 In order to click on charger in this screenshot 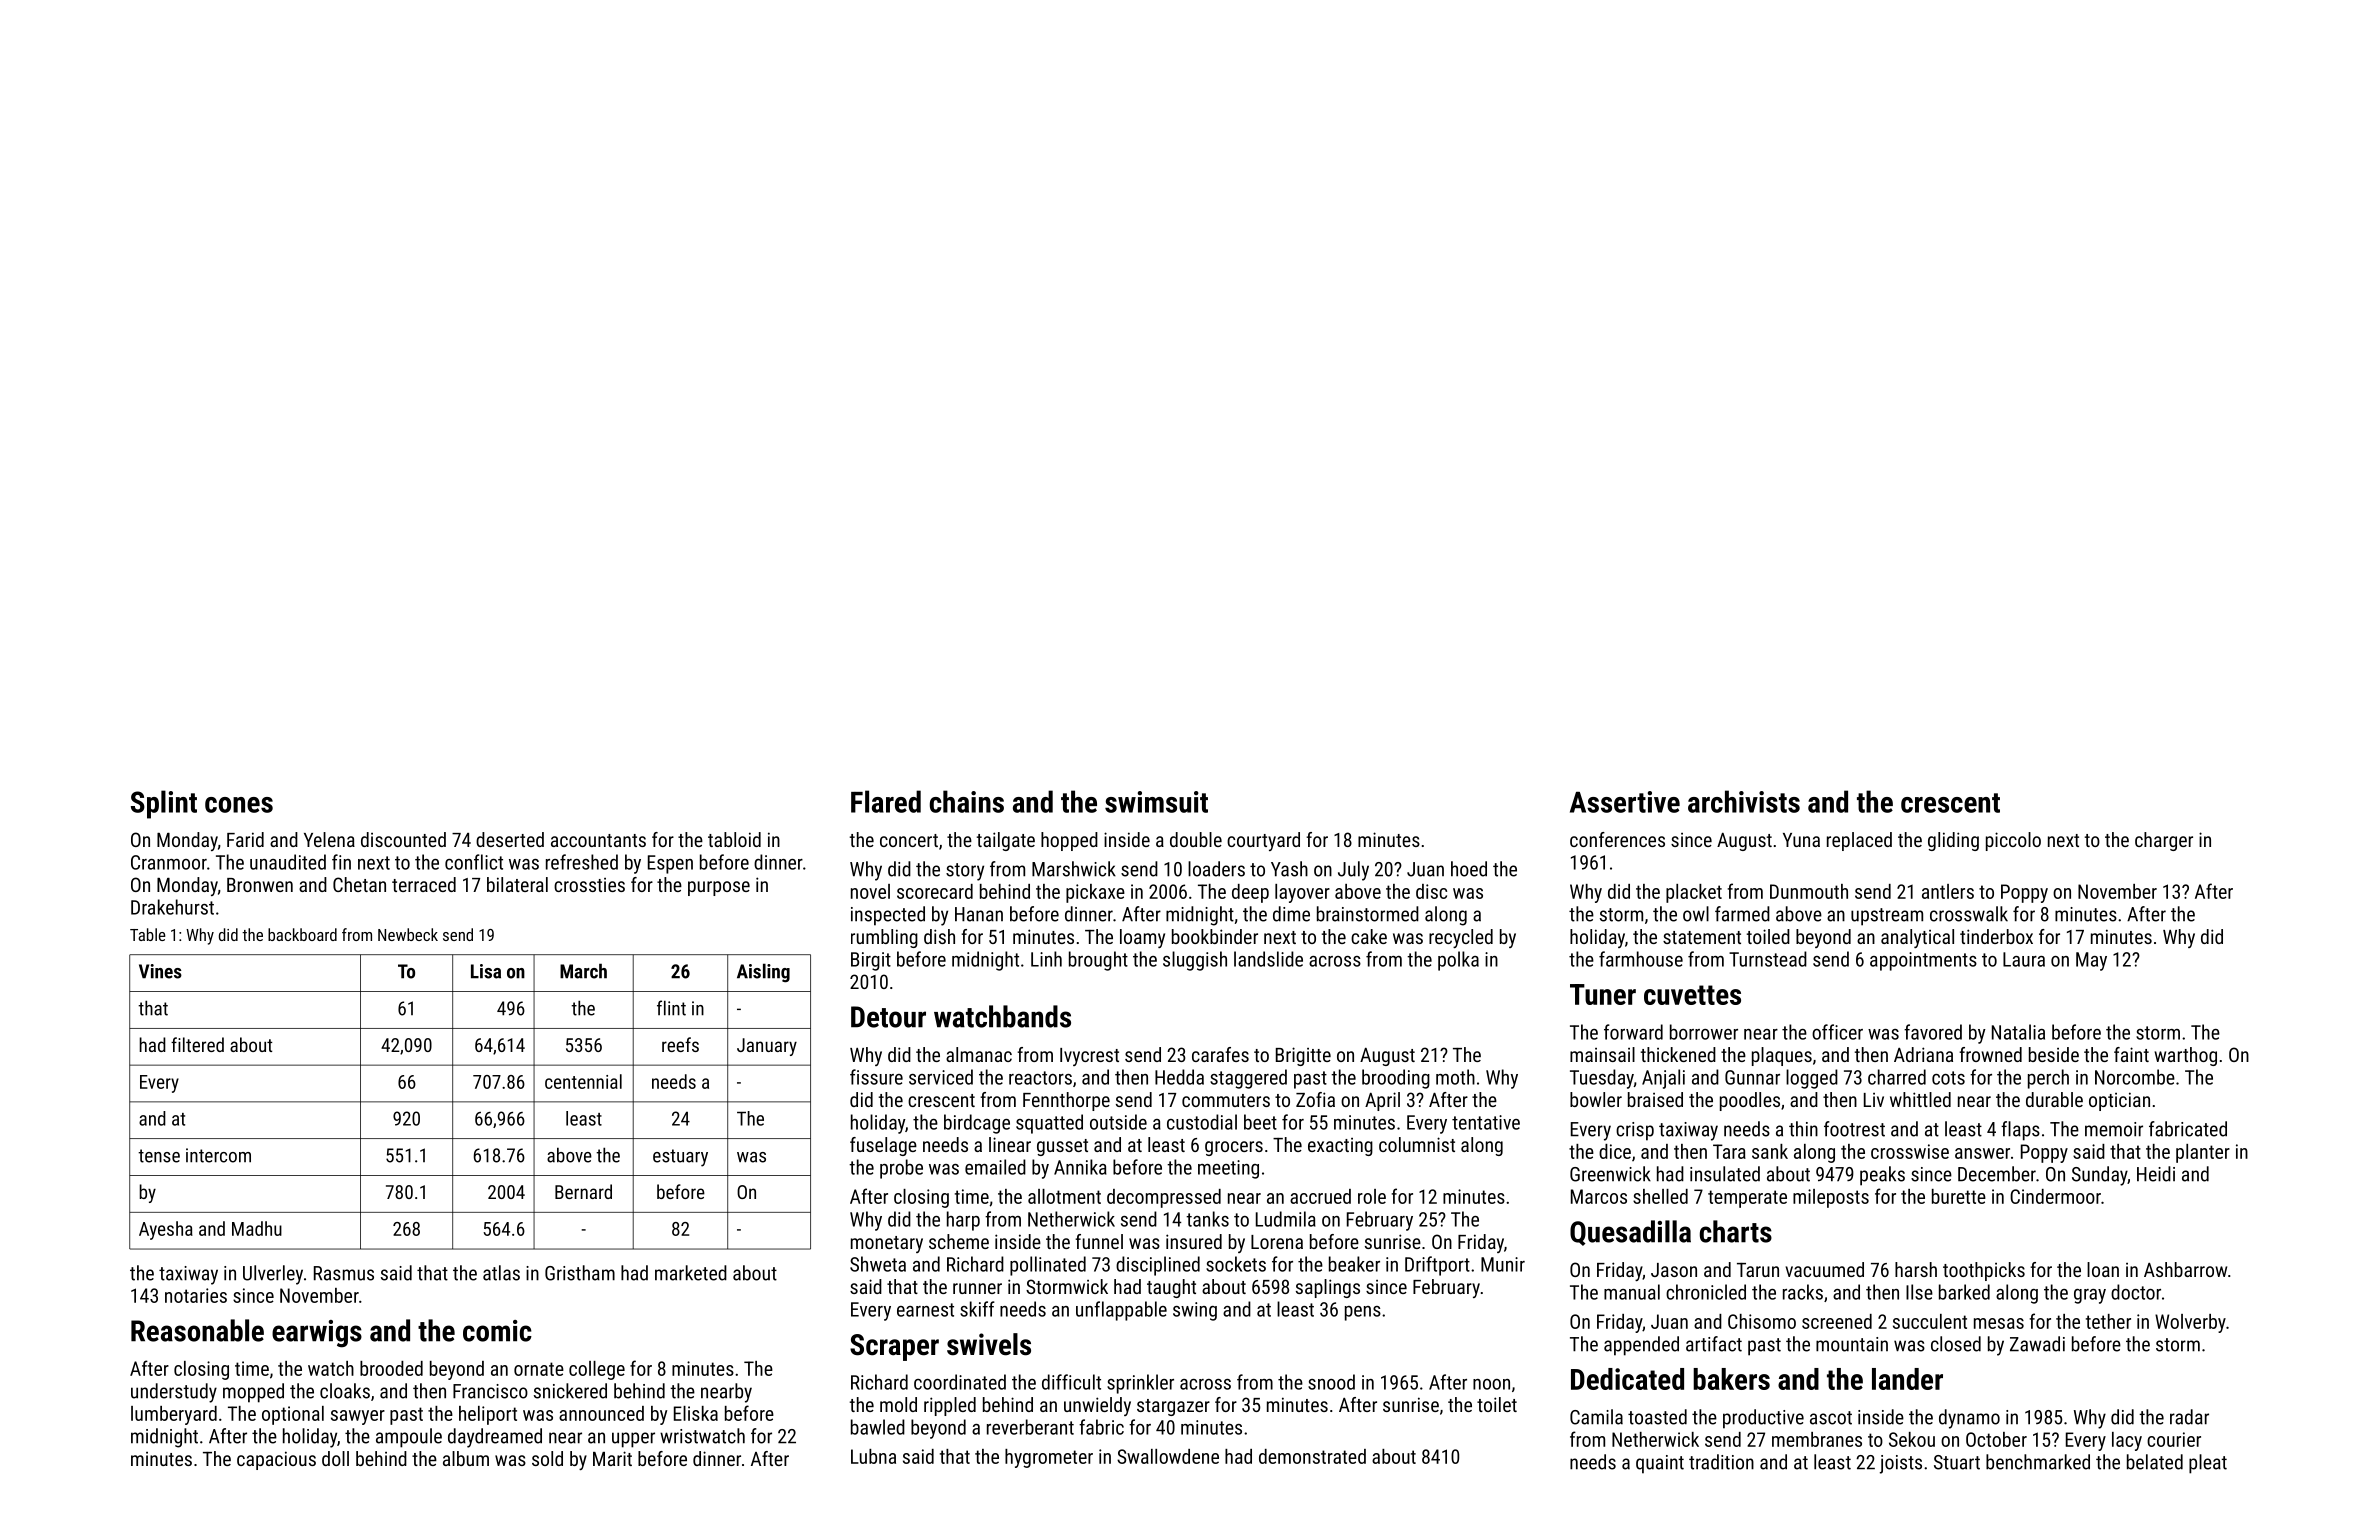, I will do `click(2164, 841)`.
